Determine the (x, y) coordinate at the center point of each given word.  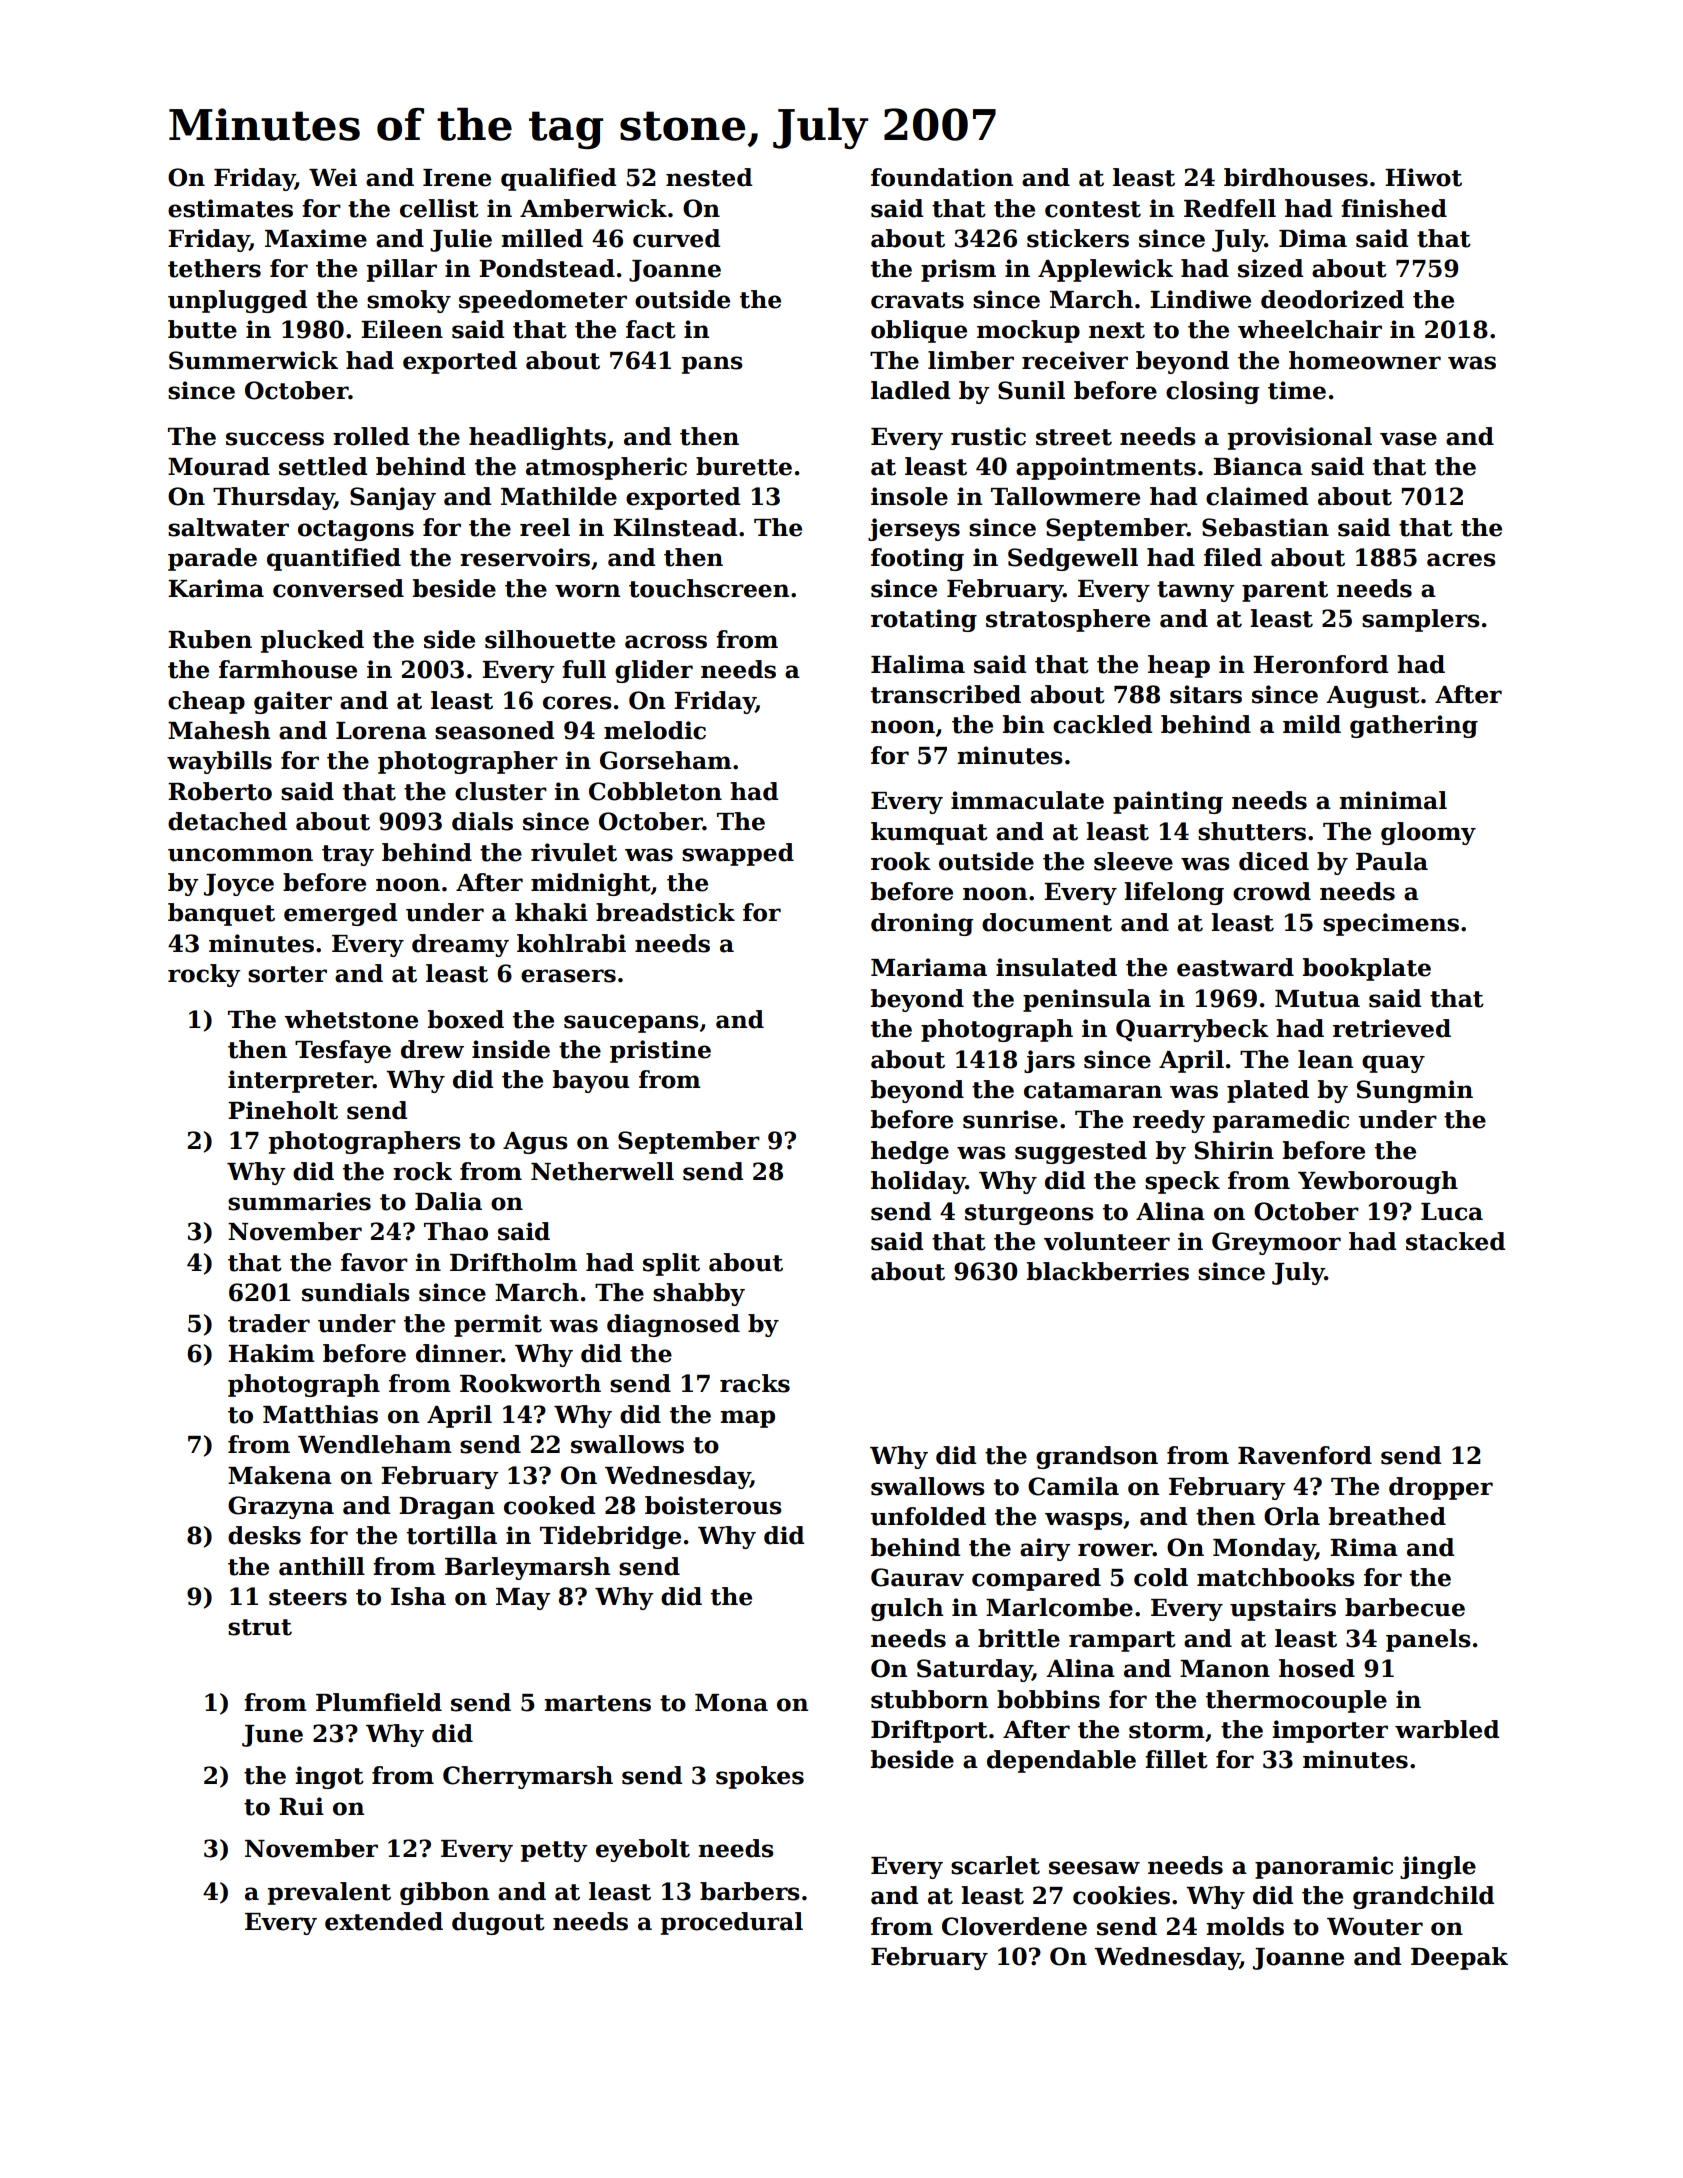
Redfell (1230, 208)
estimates (230, 208)
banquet (221, 914)
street (1074, 437)
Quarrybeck (1192, 1030)
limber (971, 360)
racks (755, 1383)
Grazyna (281, 1507)
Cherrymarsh (528, 1777)
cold (1161, 1577)
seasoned (494, 730)
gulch (907, 1609)
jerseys (914, 529)
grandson (1097, 1457)
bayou (591, 1081)
